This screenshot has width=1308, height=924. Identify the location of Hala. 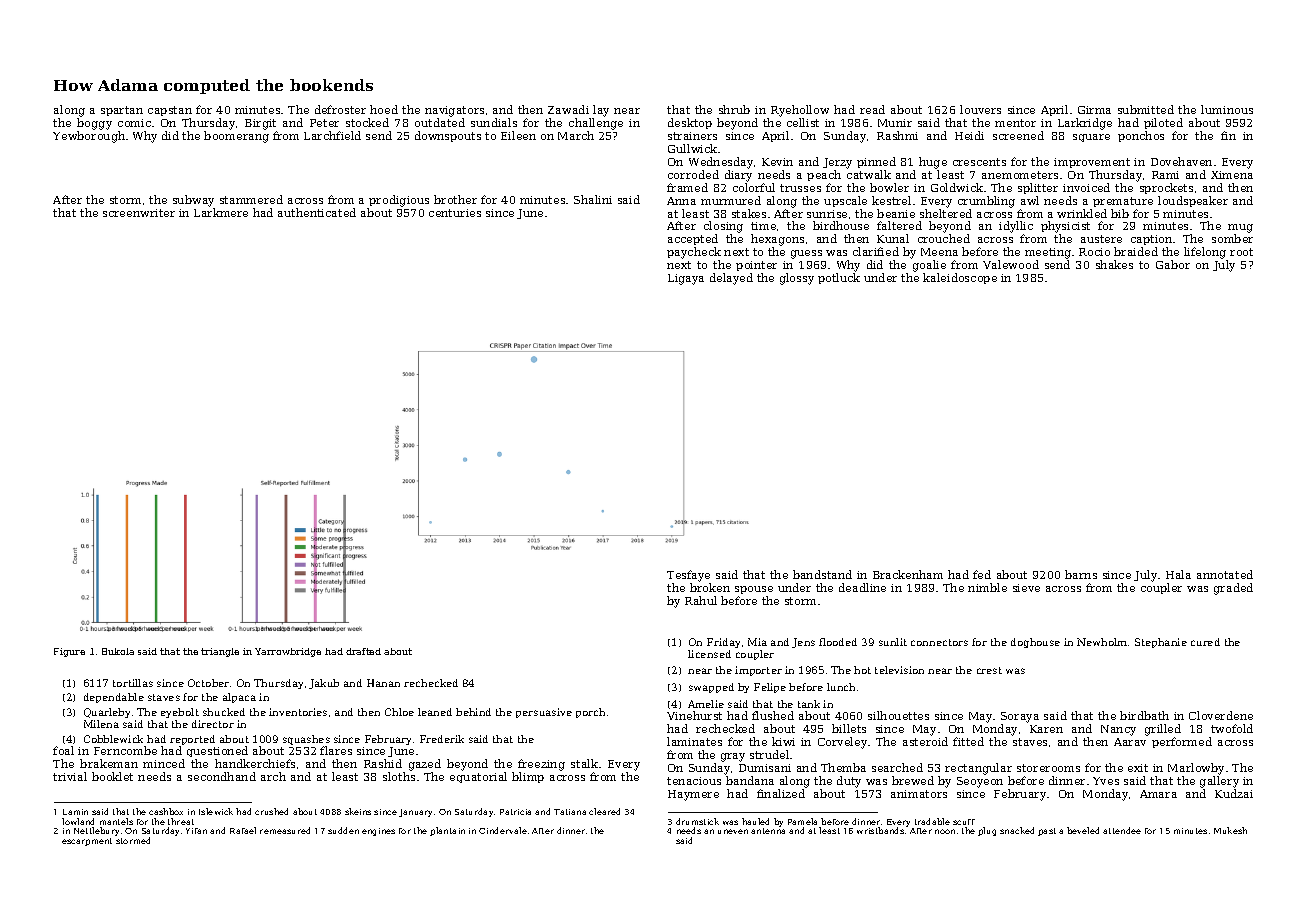
(1178, 574).
